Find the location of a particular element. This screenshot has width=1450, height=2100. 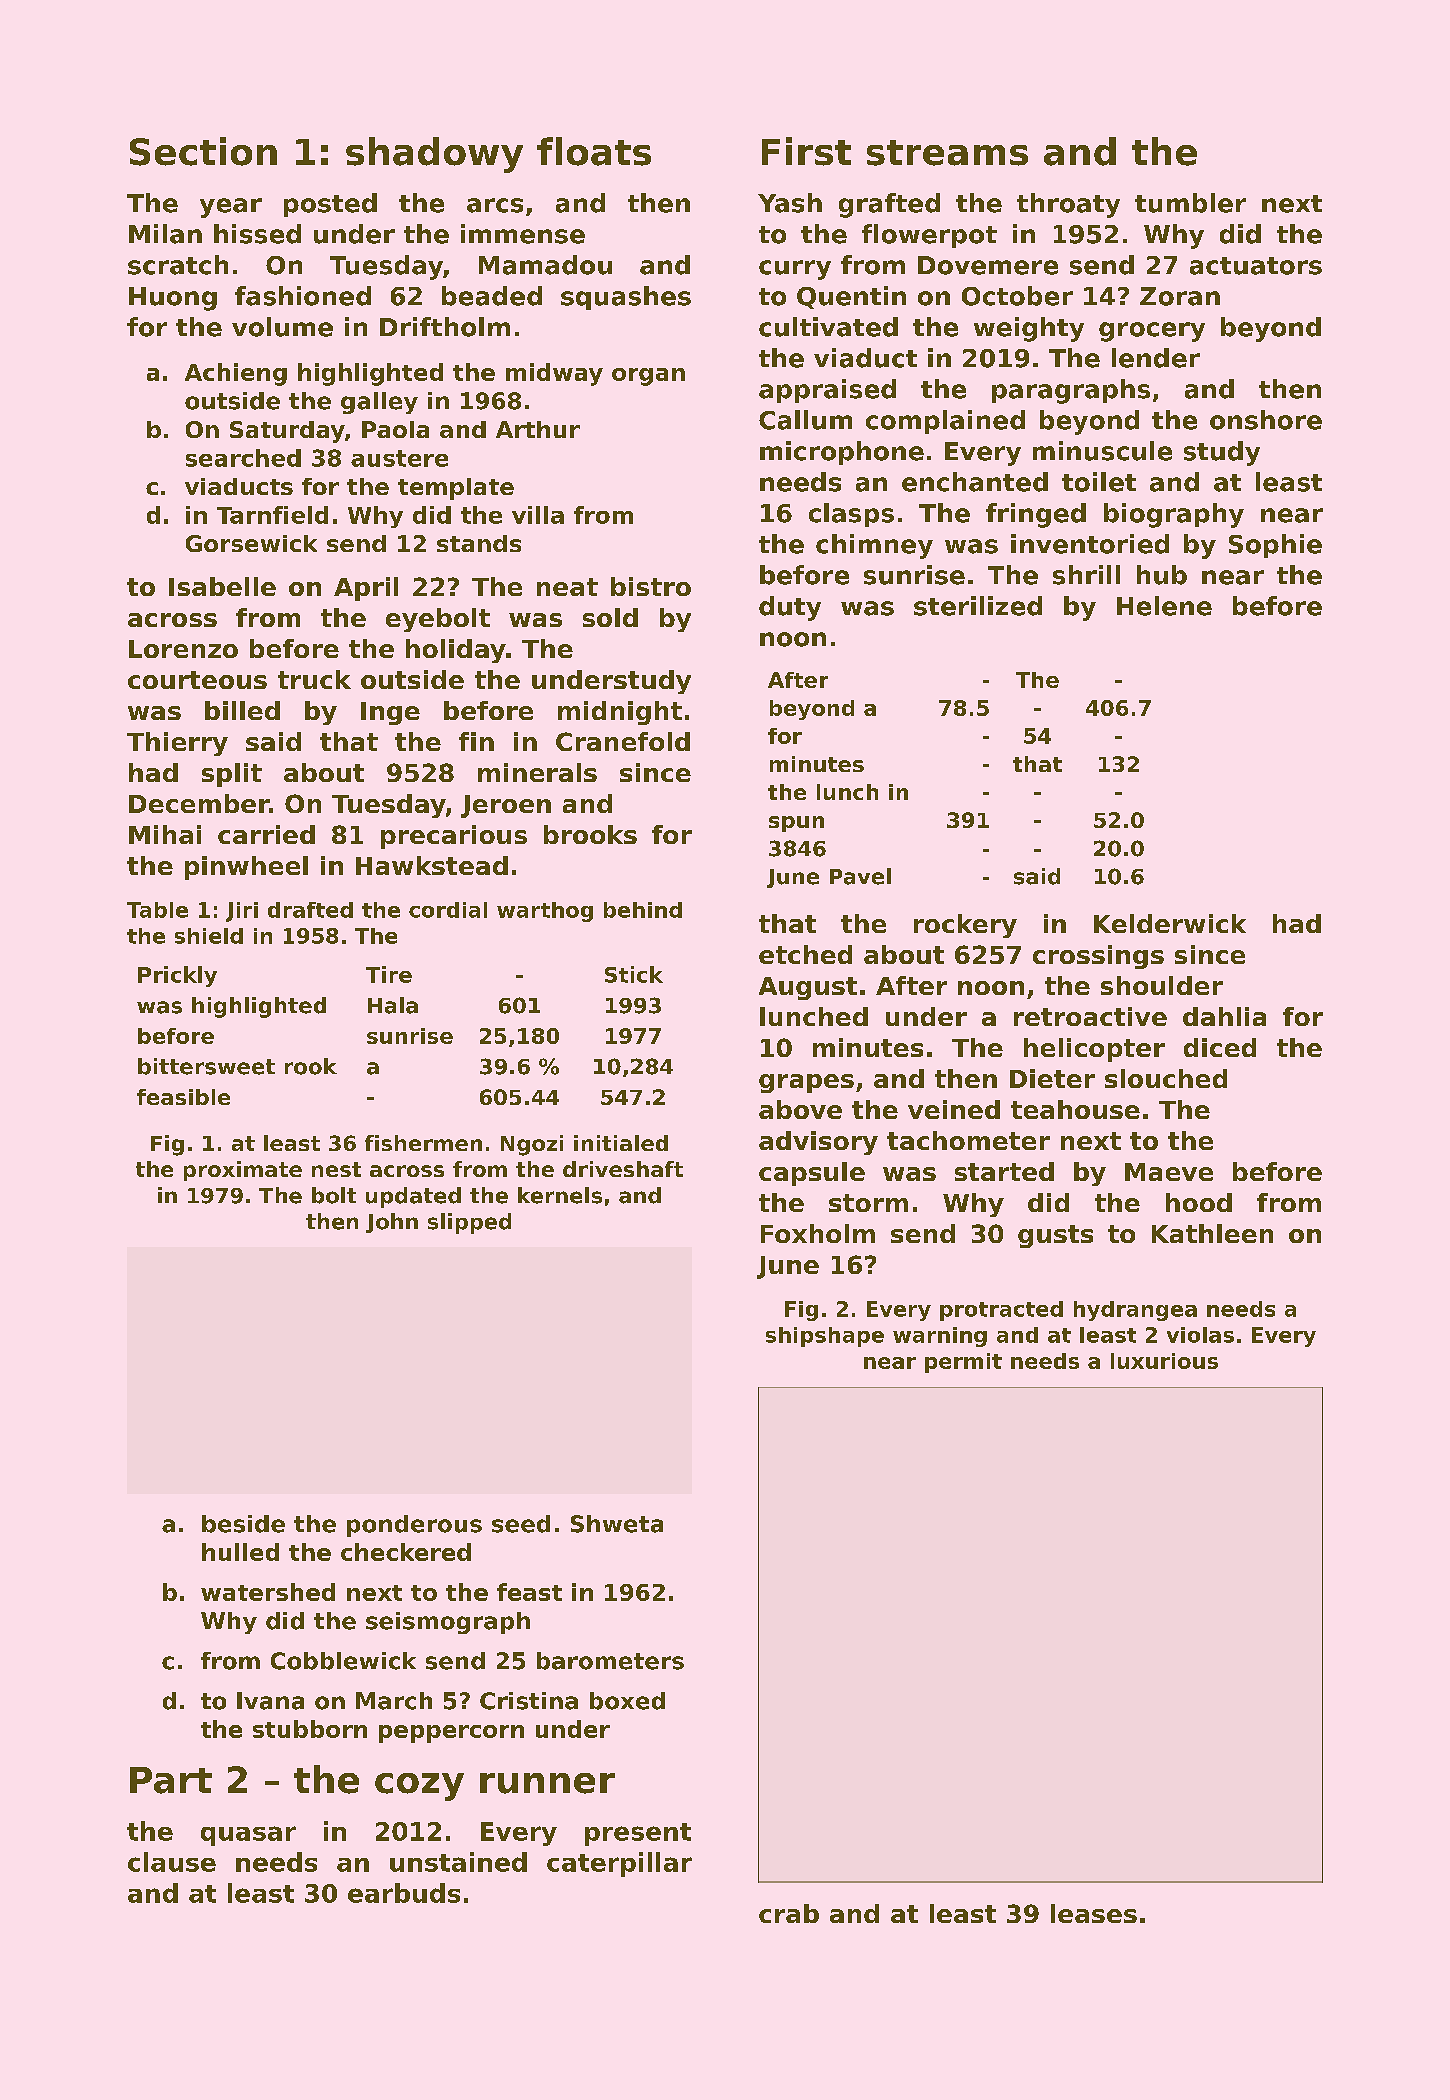

streams is located at coordinates (947, 153).
